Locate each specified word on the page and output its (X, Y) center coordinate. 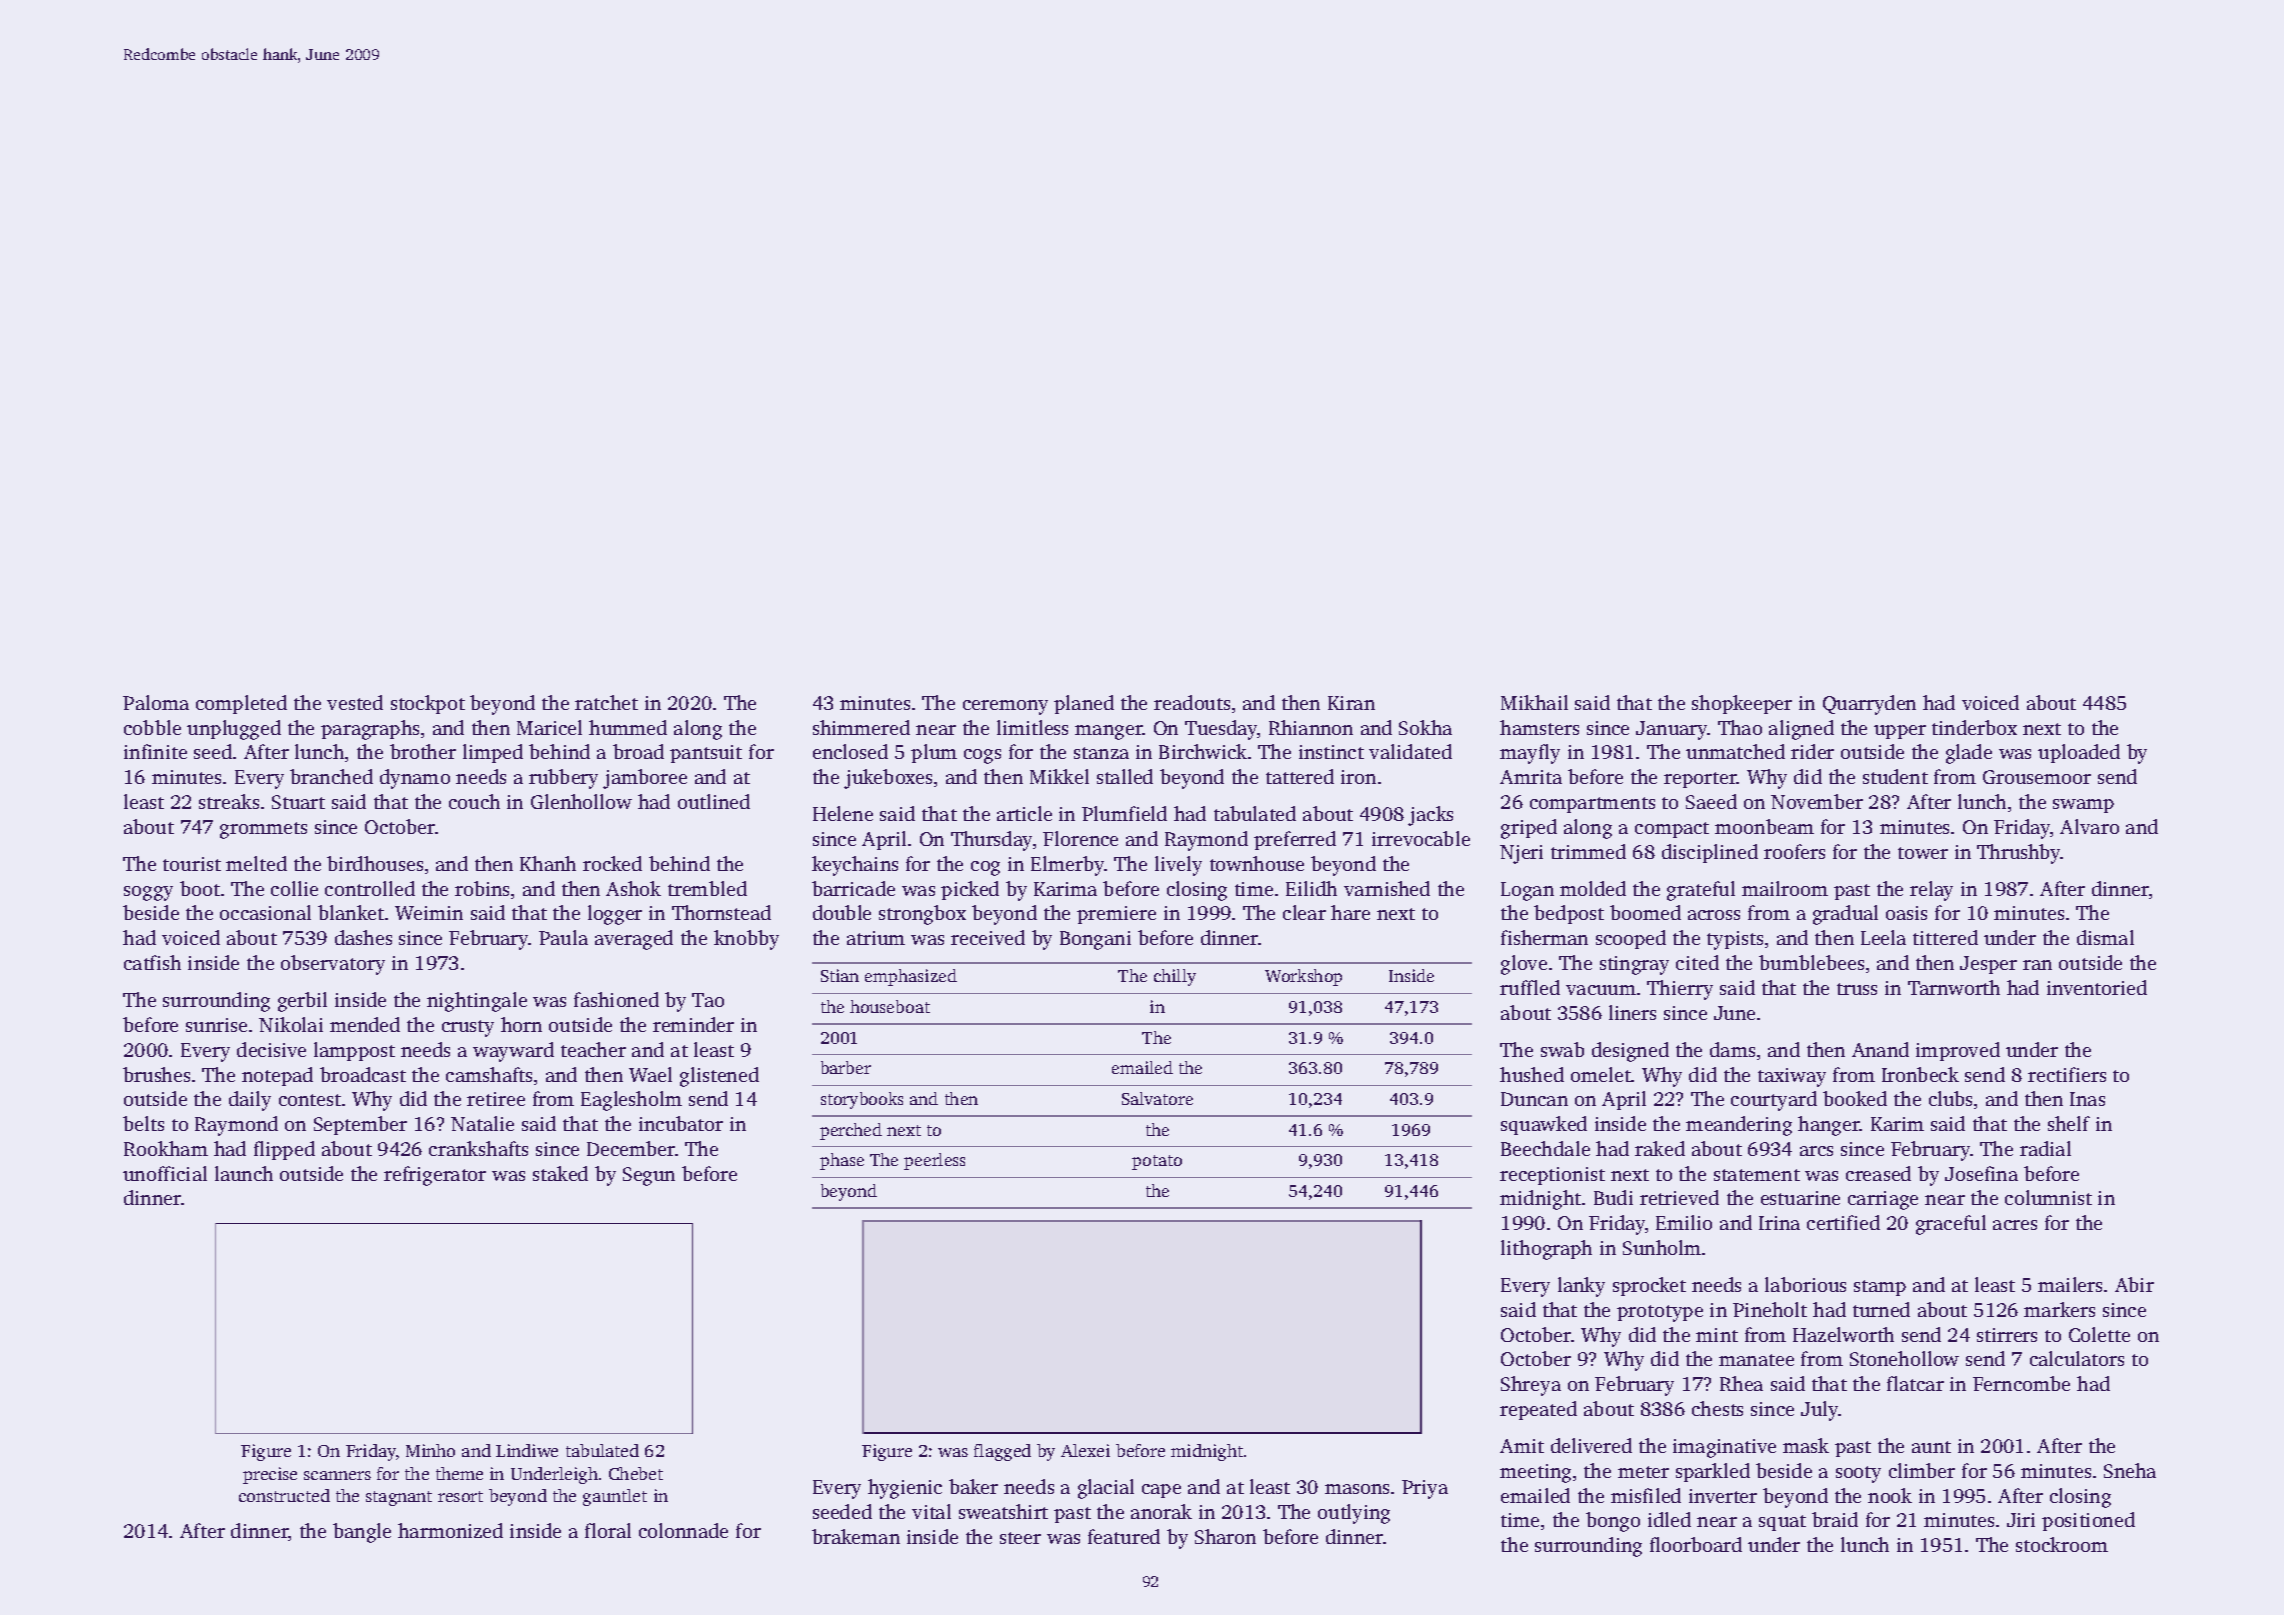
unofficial (165, 1173)
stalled (1125, 776)
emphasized (911, 977)
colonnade (683, 1530)
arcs (1816, 1151)
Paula (563, 937)
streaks (229, 801)
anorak (1161, 1511)
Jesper (1988, 965)
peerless (934, 1161)
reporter (1700, 780)
